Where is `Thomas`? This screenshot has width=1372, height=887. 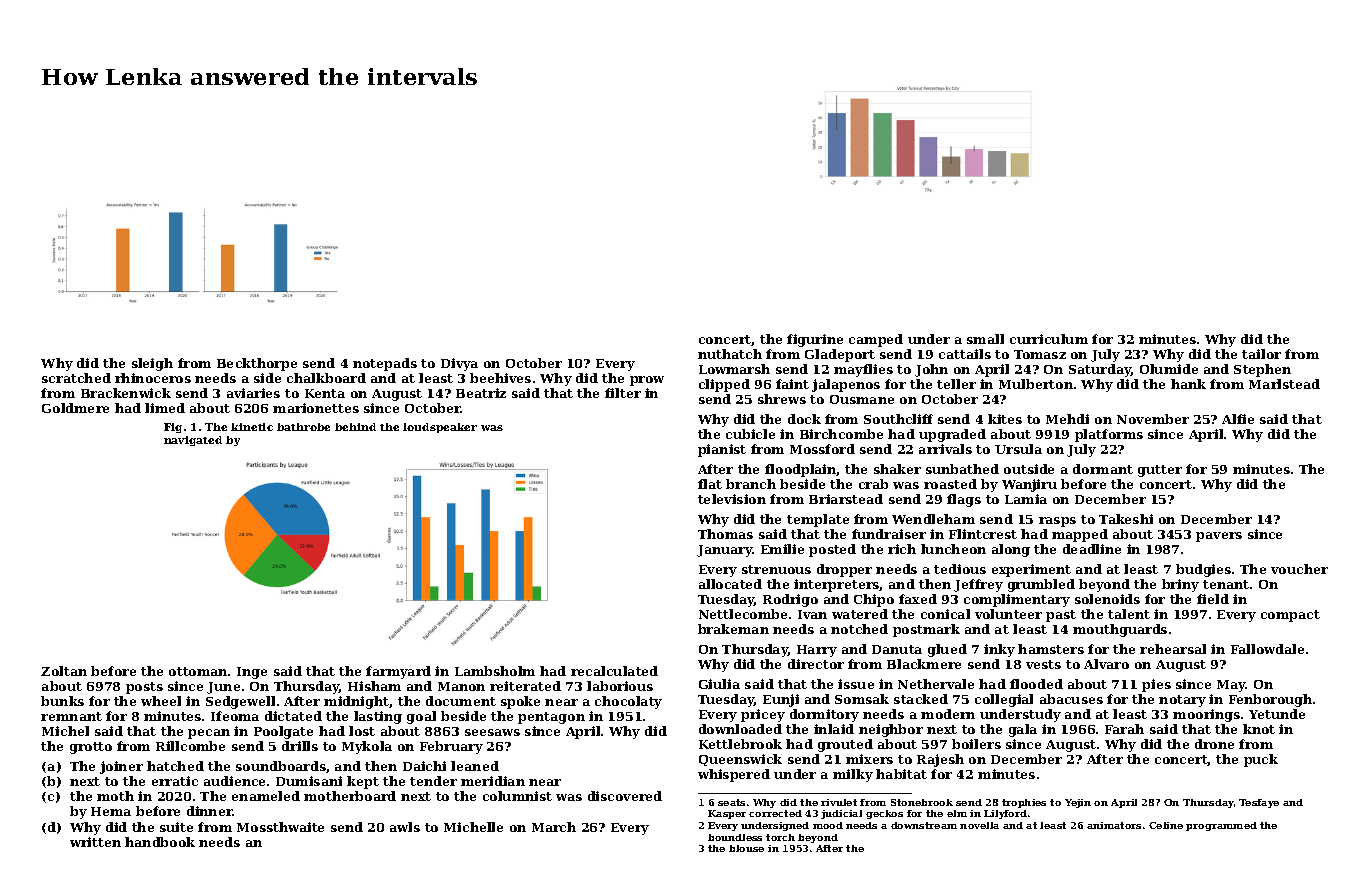
Thomas is located at coordinates (725, 534).
